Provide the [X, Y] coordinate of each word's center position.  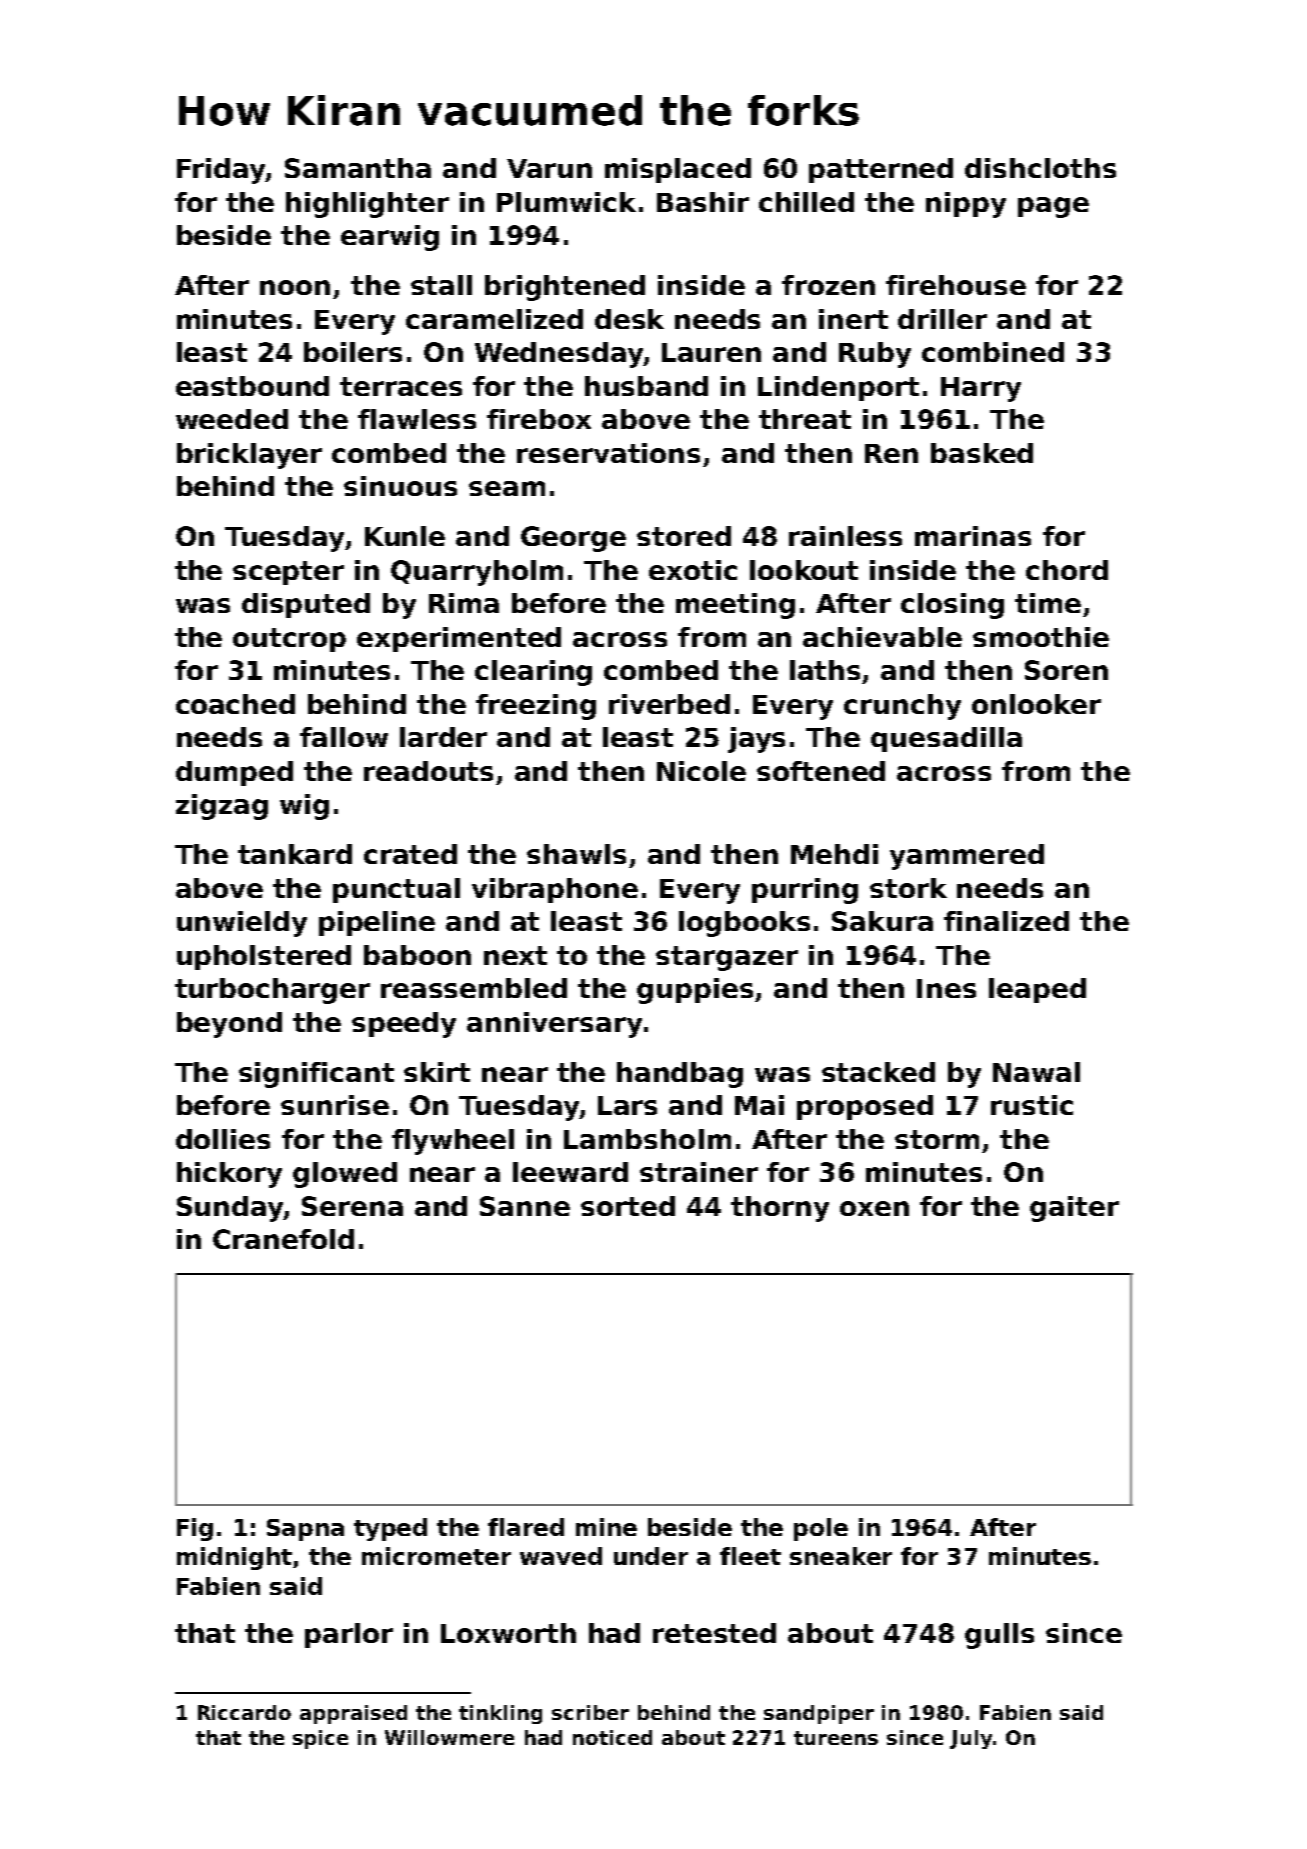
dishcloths [1040, 168]
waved [561, 1556]
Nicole [701, 771]
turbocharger [272, 991]
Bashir [703, 202]
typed [390, 1529]
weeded [232, 419]
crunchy [902, 707]
